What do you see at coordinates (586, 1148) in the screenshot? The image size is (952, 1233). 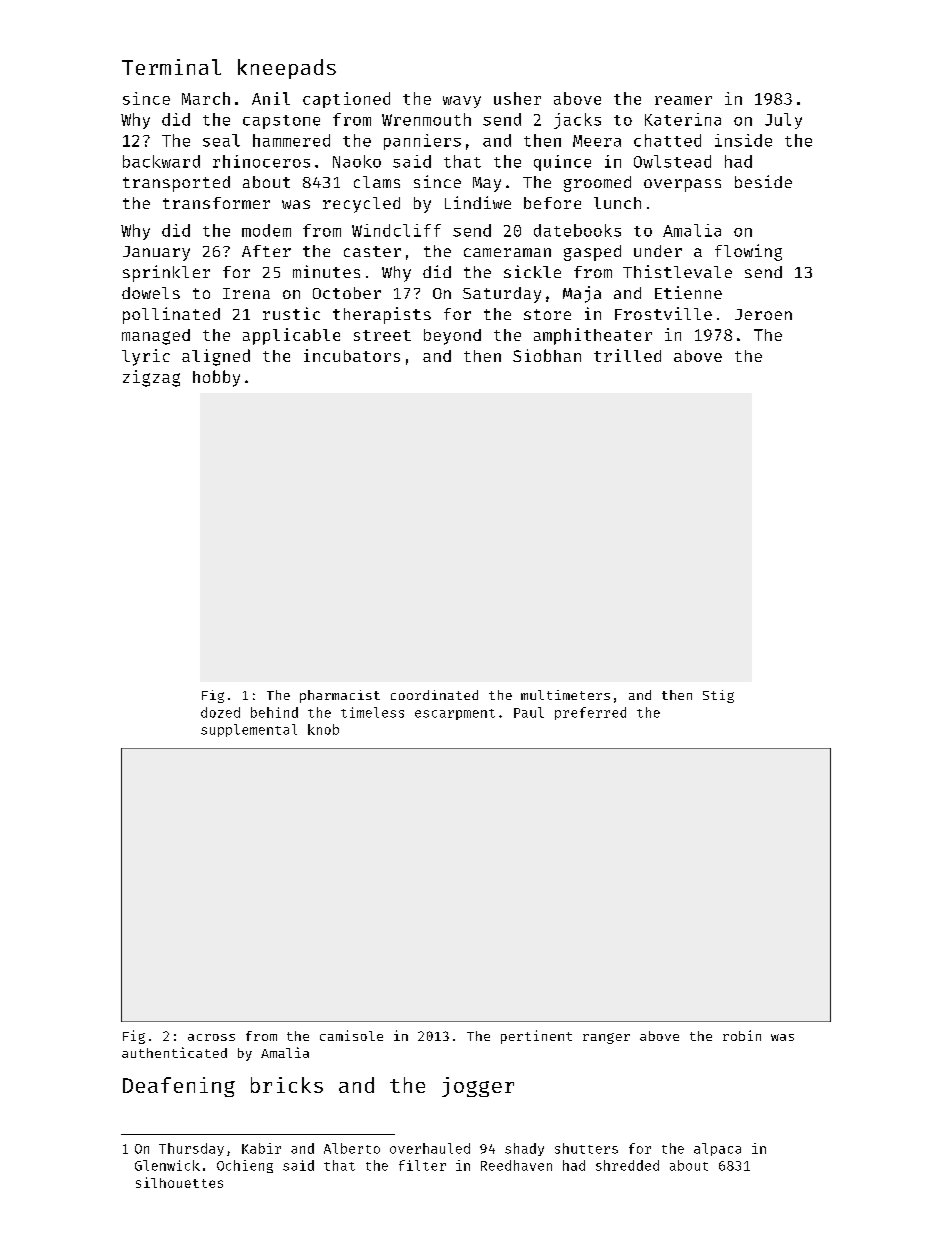 I see `shutters` at bounding box center [586, 1148].
